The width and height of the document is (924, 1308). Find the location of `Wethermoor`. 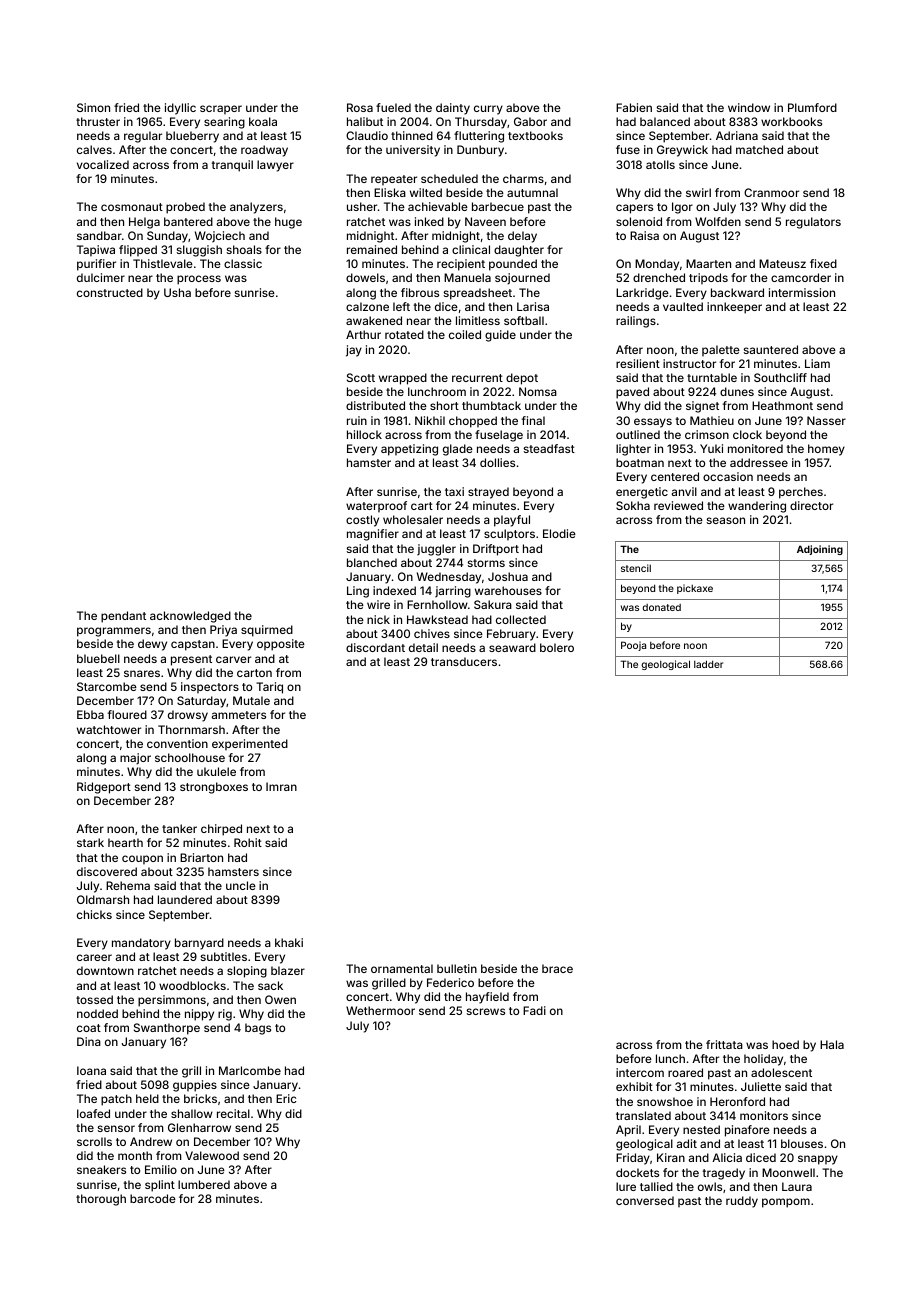

Wethermoor is located at coordinates (380, 1010).
